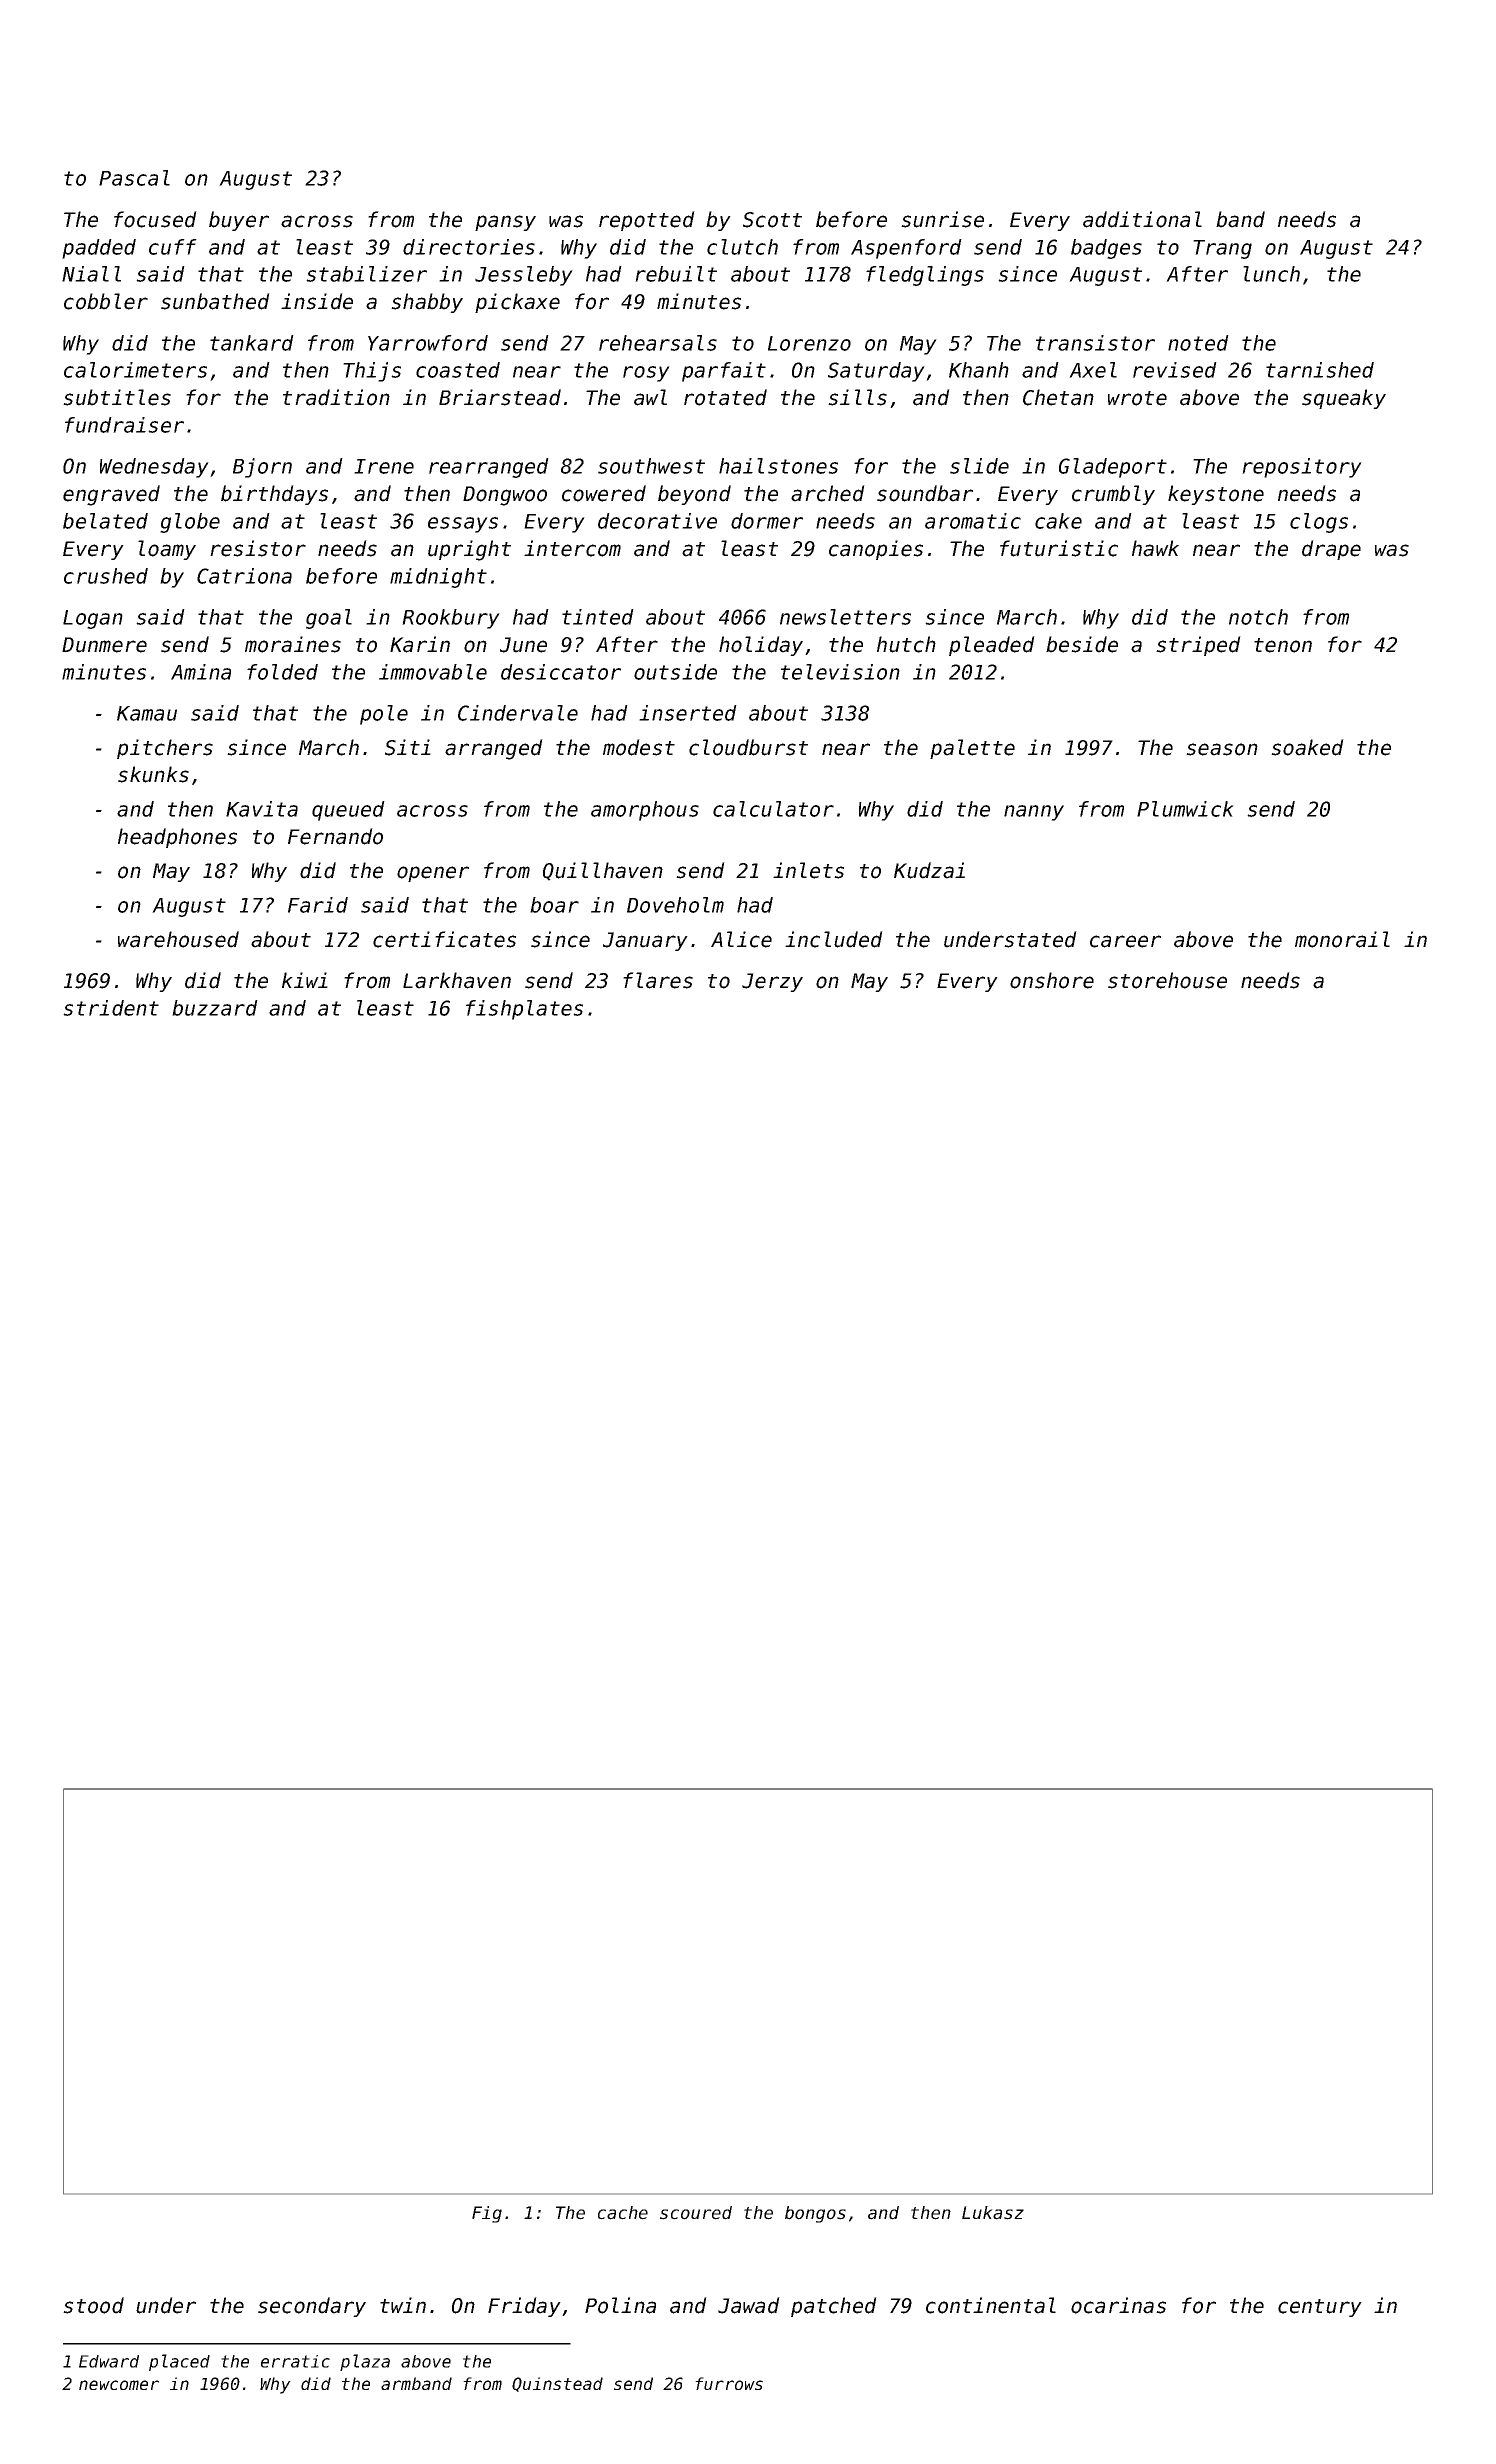  I want to click on newcomer, so click(119, 2385).
